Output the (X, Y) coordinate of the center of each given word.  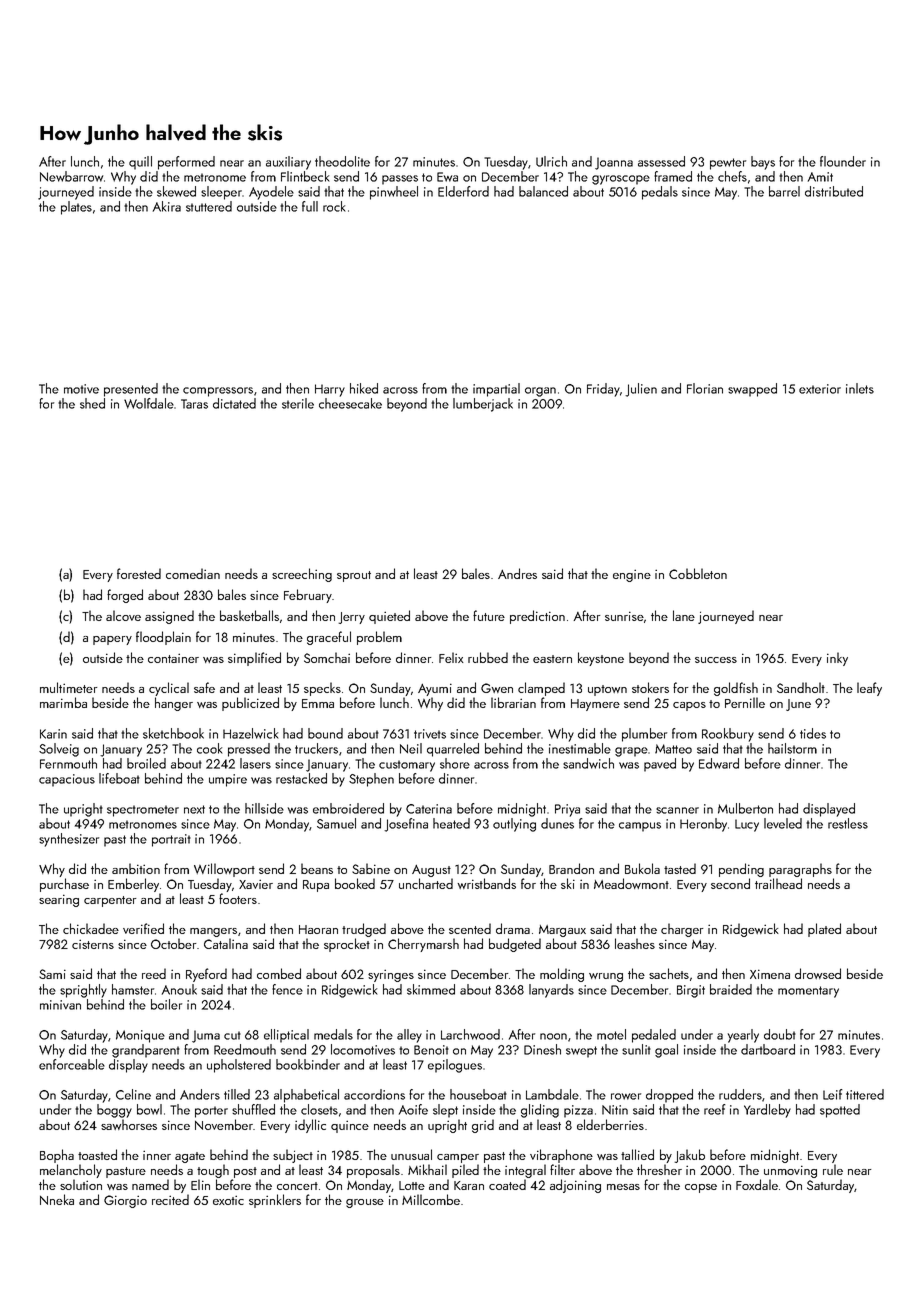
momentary (808, 992)
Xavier (256, 884)
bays (763, 163)
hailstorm (792, 748)
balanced (543, 191)
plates (76, 208)
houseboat (478, 1094)
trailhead (778, 883)
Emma (318, 703)
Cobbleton (698, 573)
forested (139, 573)
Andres (517, 573)
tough (213, 1171)
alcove (123, 615)
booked (355, 883)
